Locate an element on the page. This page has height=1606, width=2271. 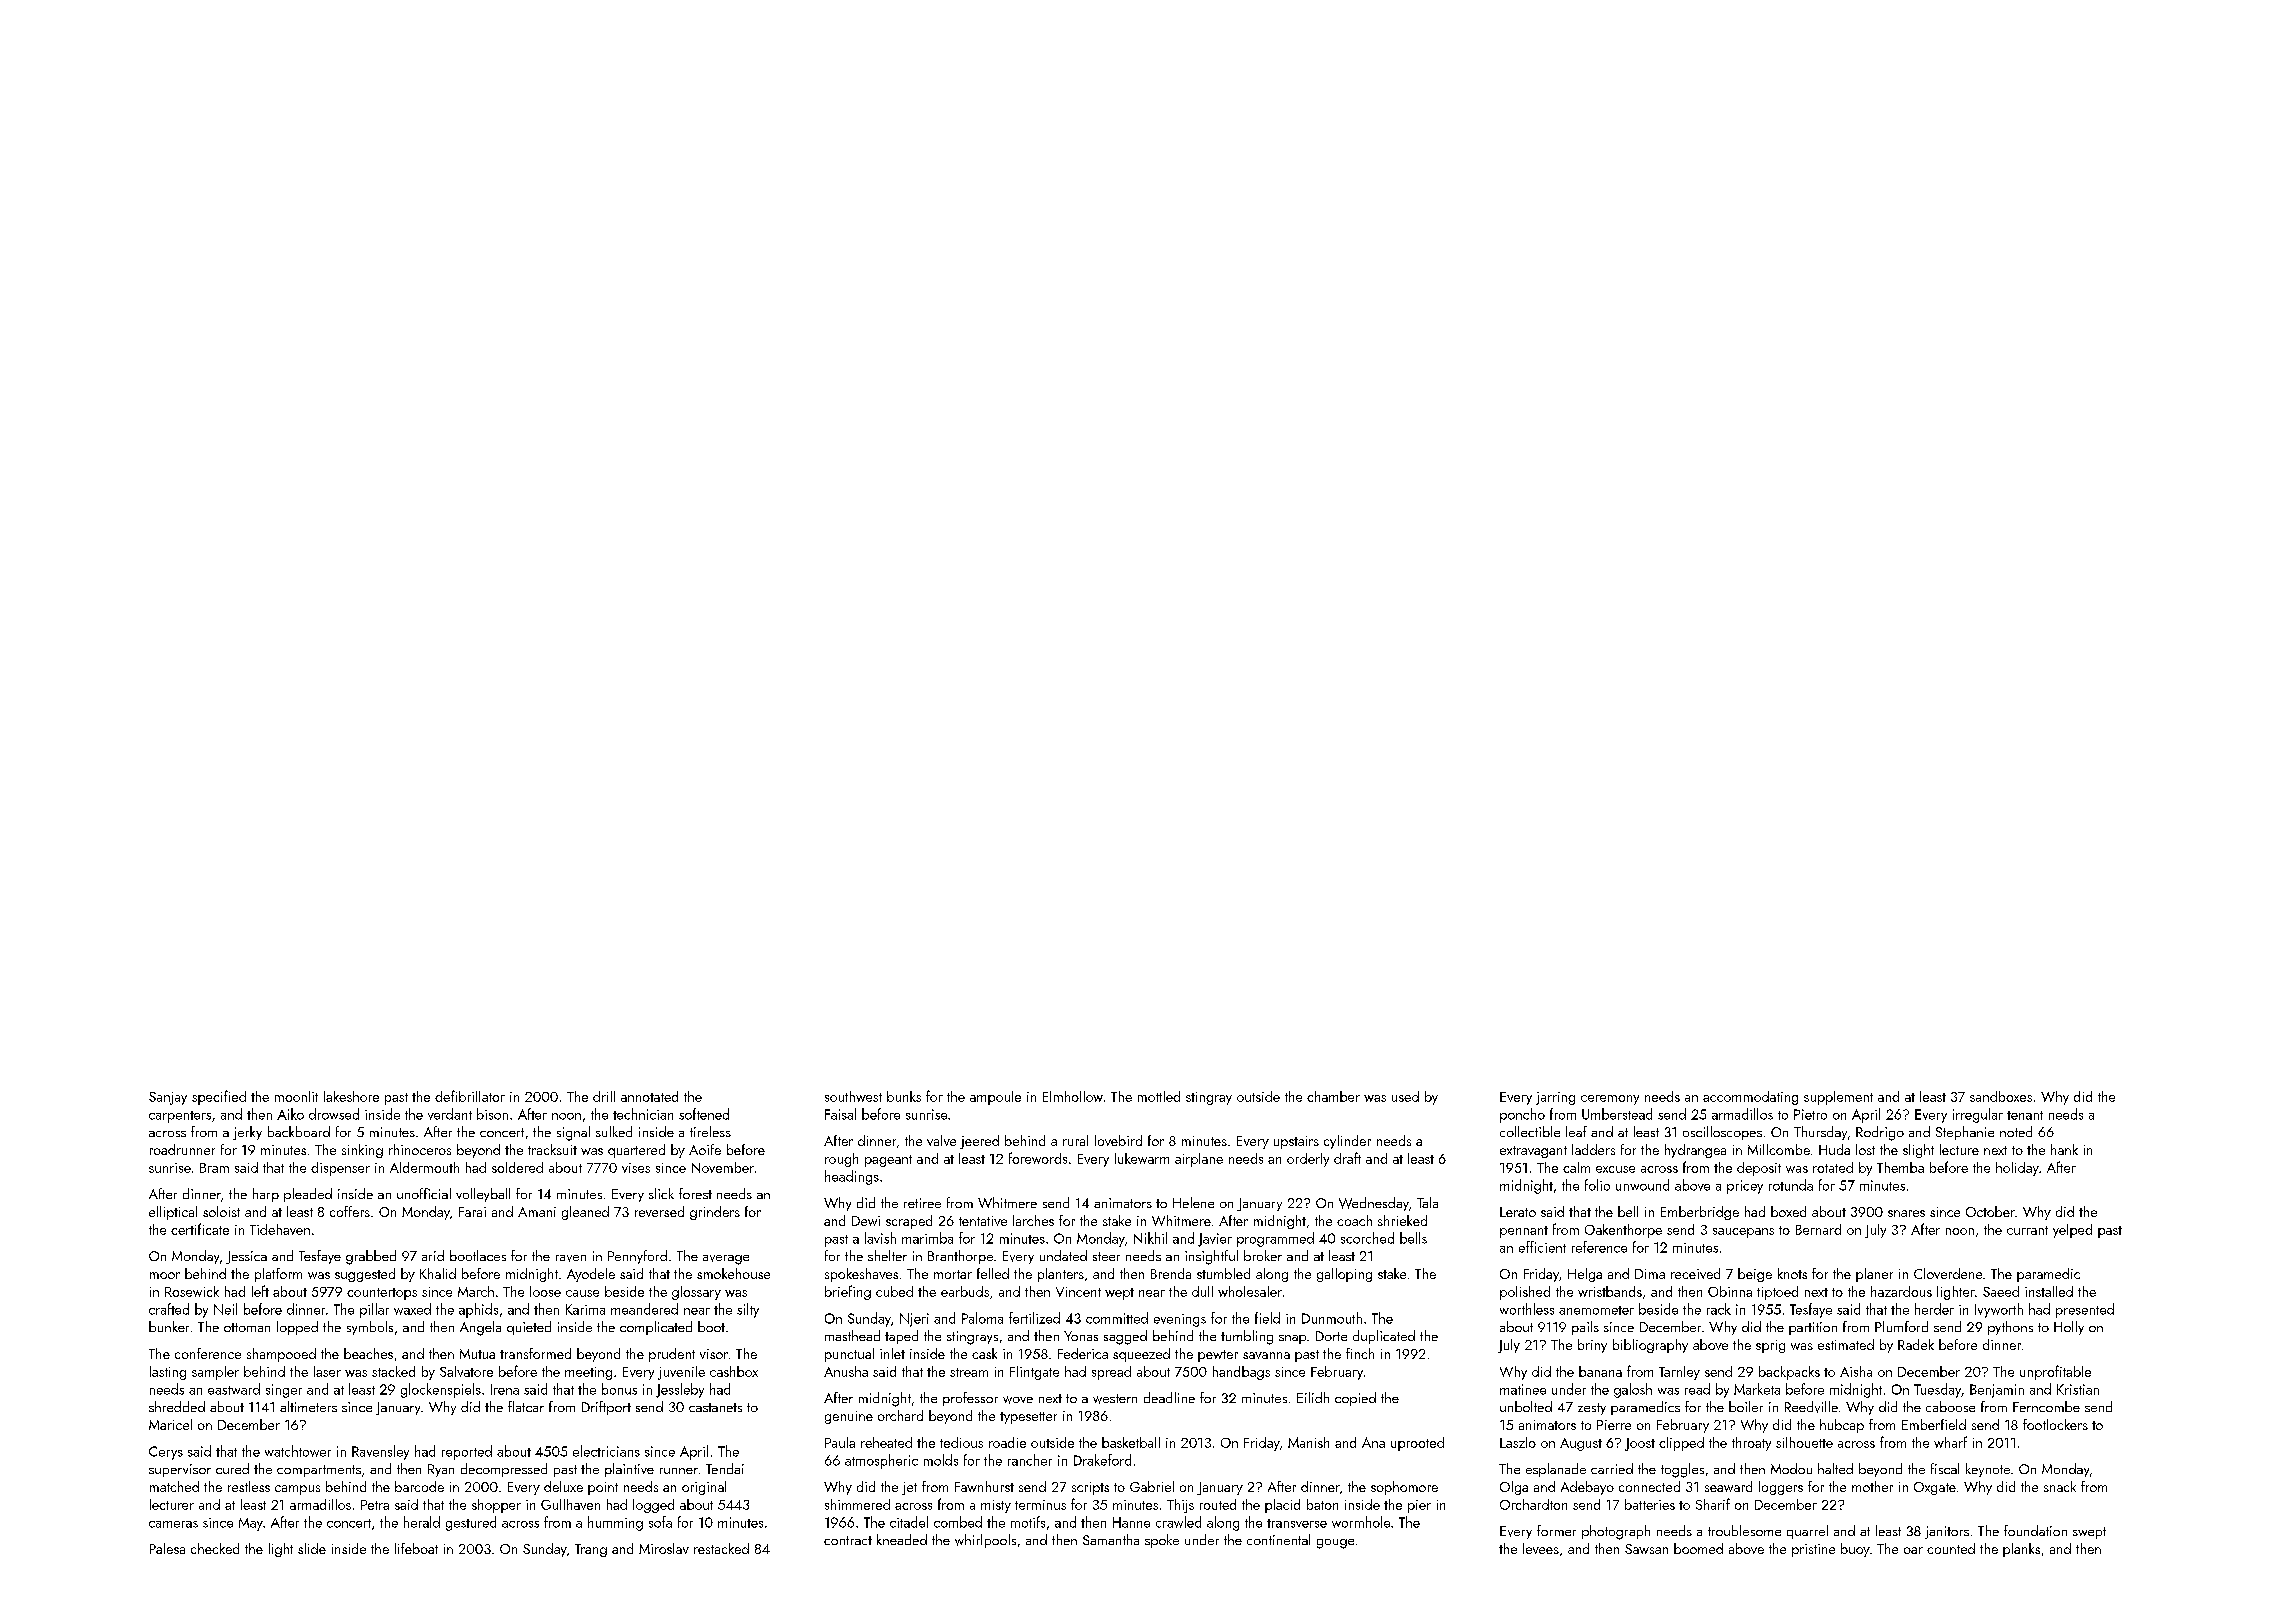
gouge is located at coordinates (1335, 1544).
